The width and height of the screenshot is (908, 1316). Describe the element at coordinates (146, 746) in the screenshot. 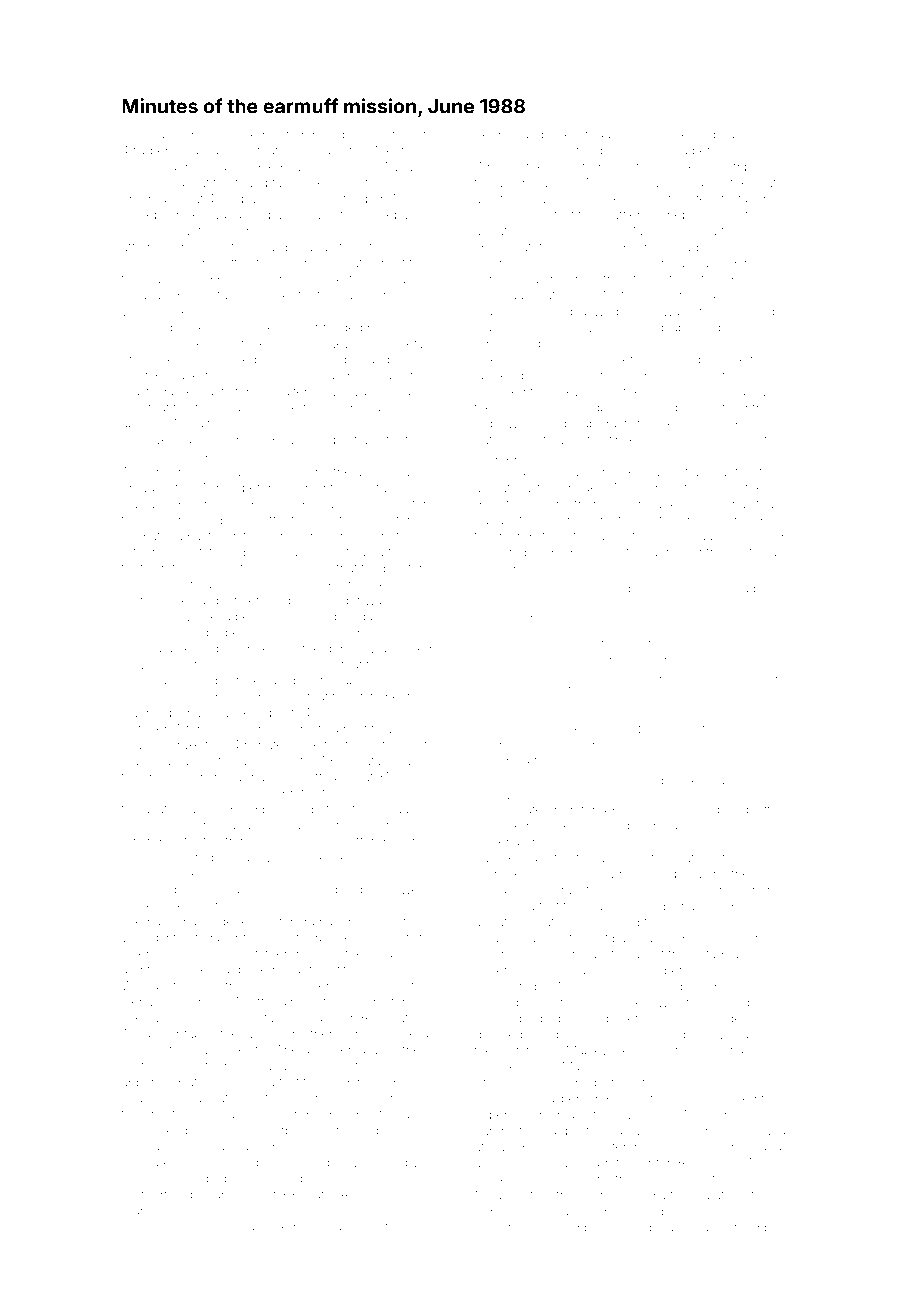

I see `seasonal` at that location.
